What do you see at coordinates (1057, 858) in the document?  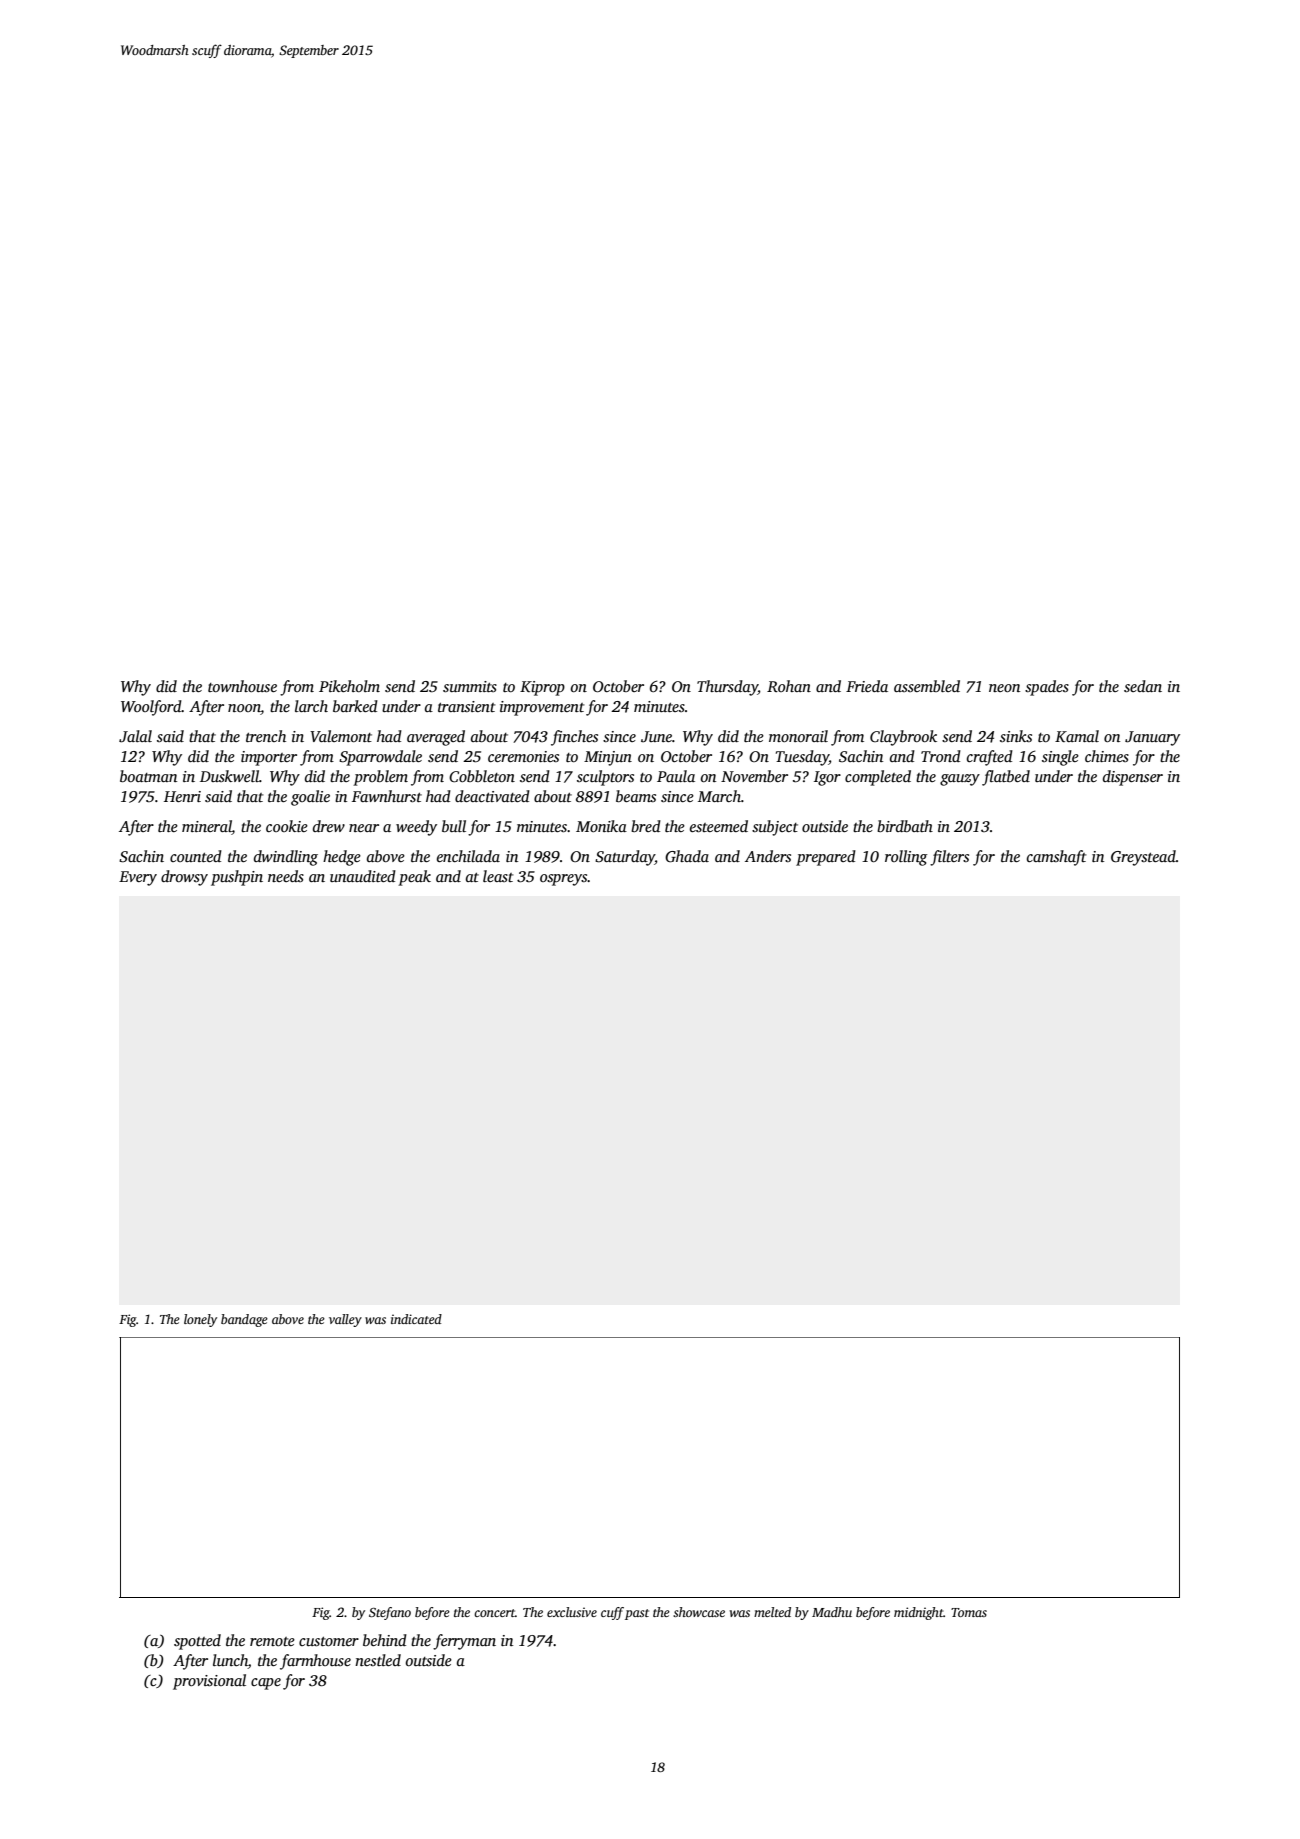 I see `camshaft` at bounding box center [1057, 858].
